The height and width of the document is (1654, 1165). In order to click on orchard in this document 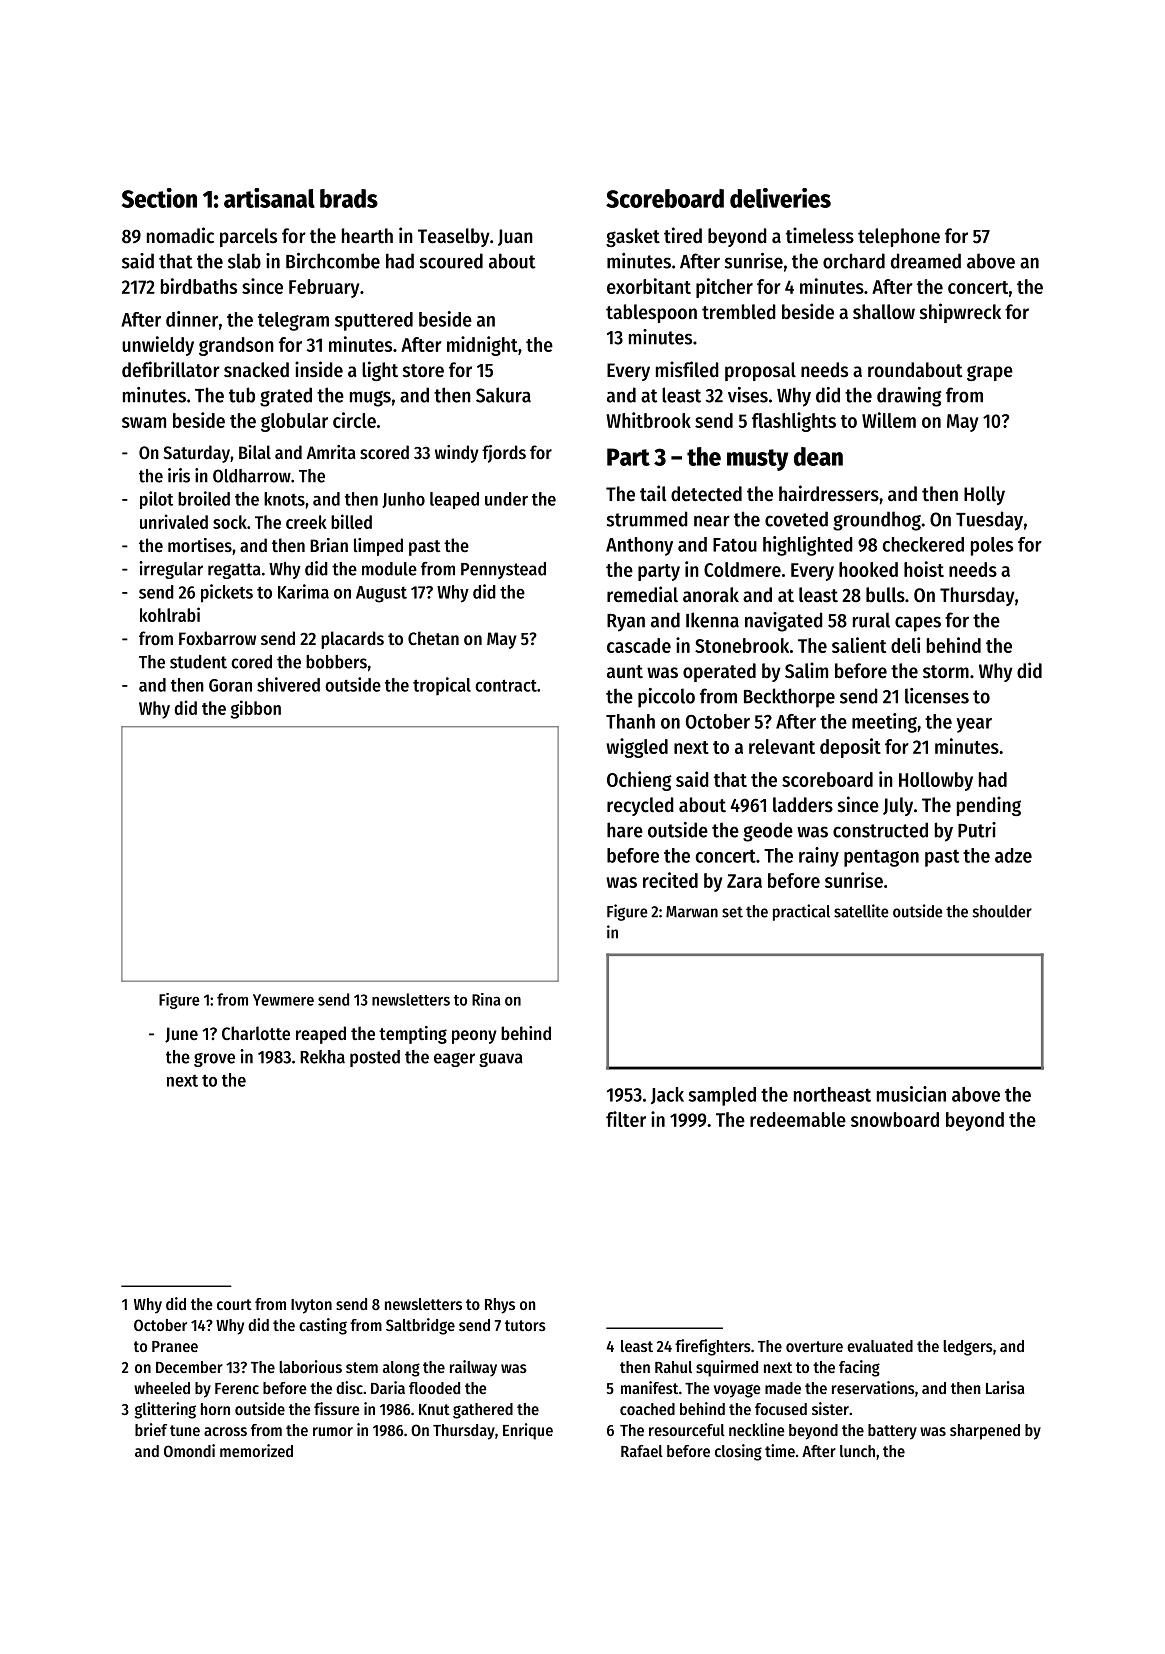, I will do `click(854, 261)`.
